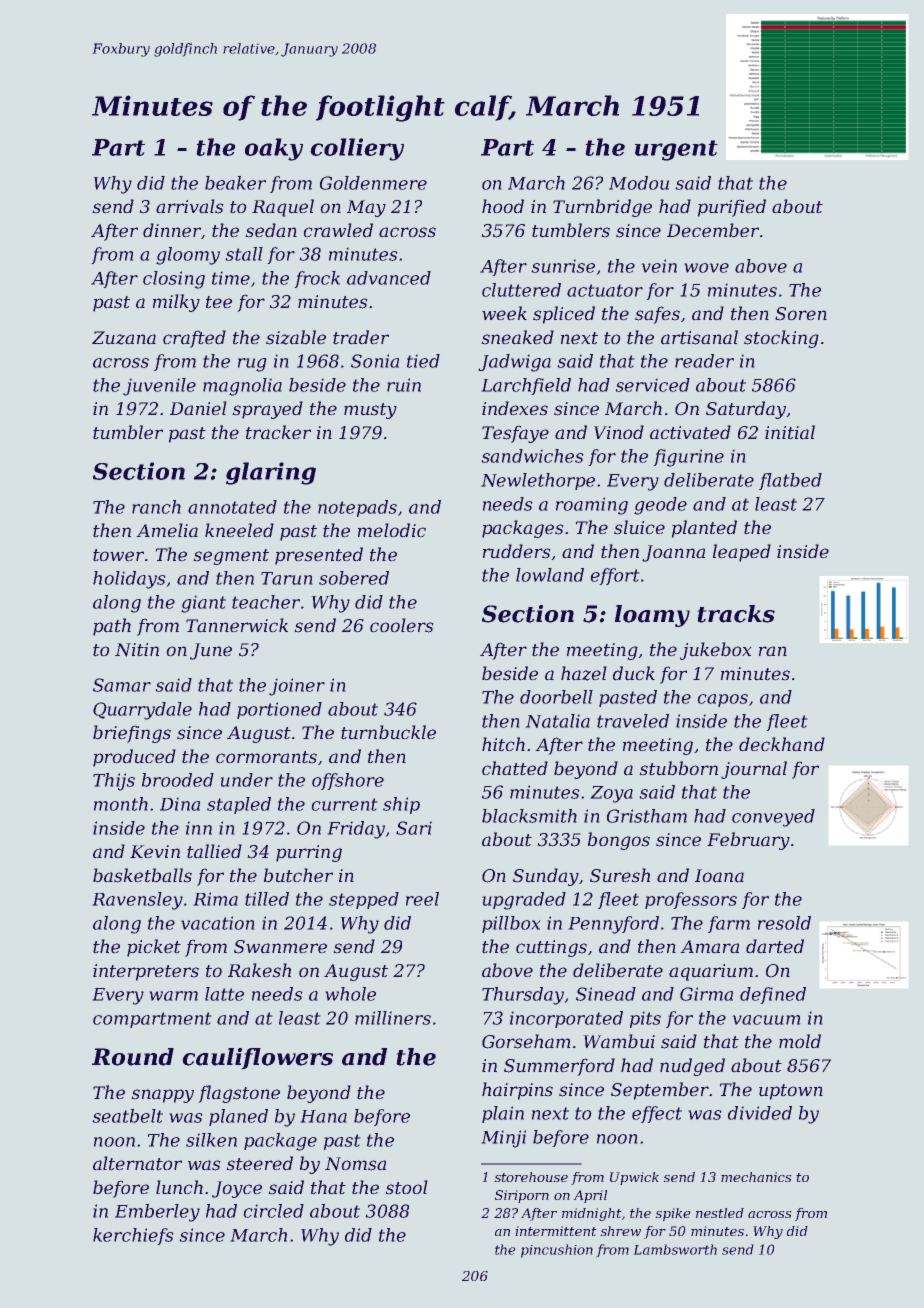  I want to click on Gorseham, so click(526, 1041).
